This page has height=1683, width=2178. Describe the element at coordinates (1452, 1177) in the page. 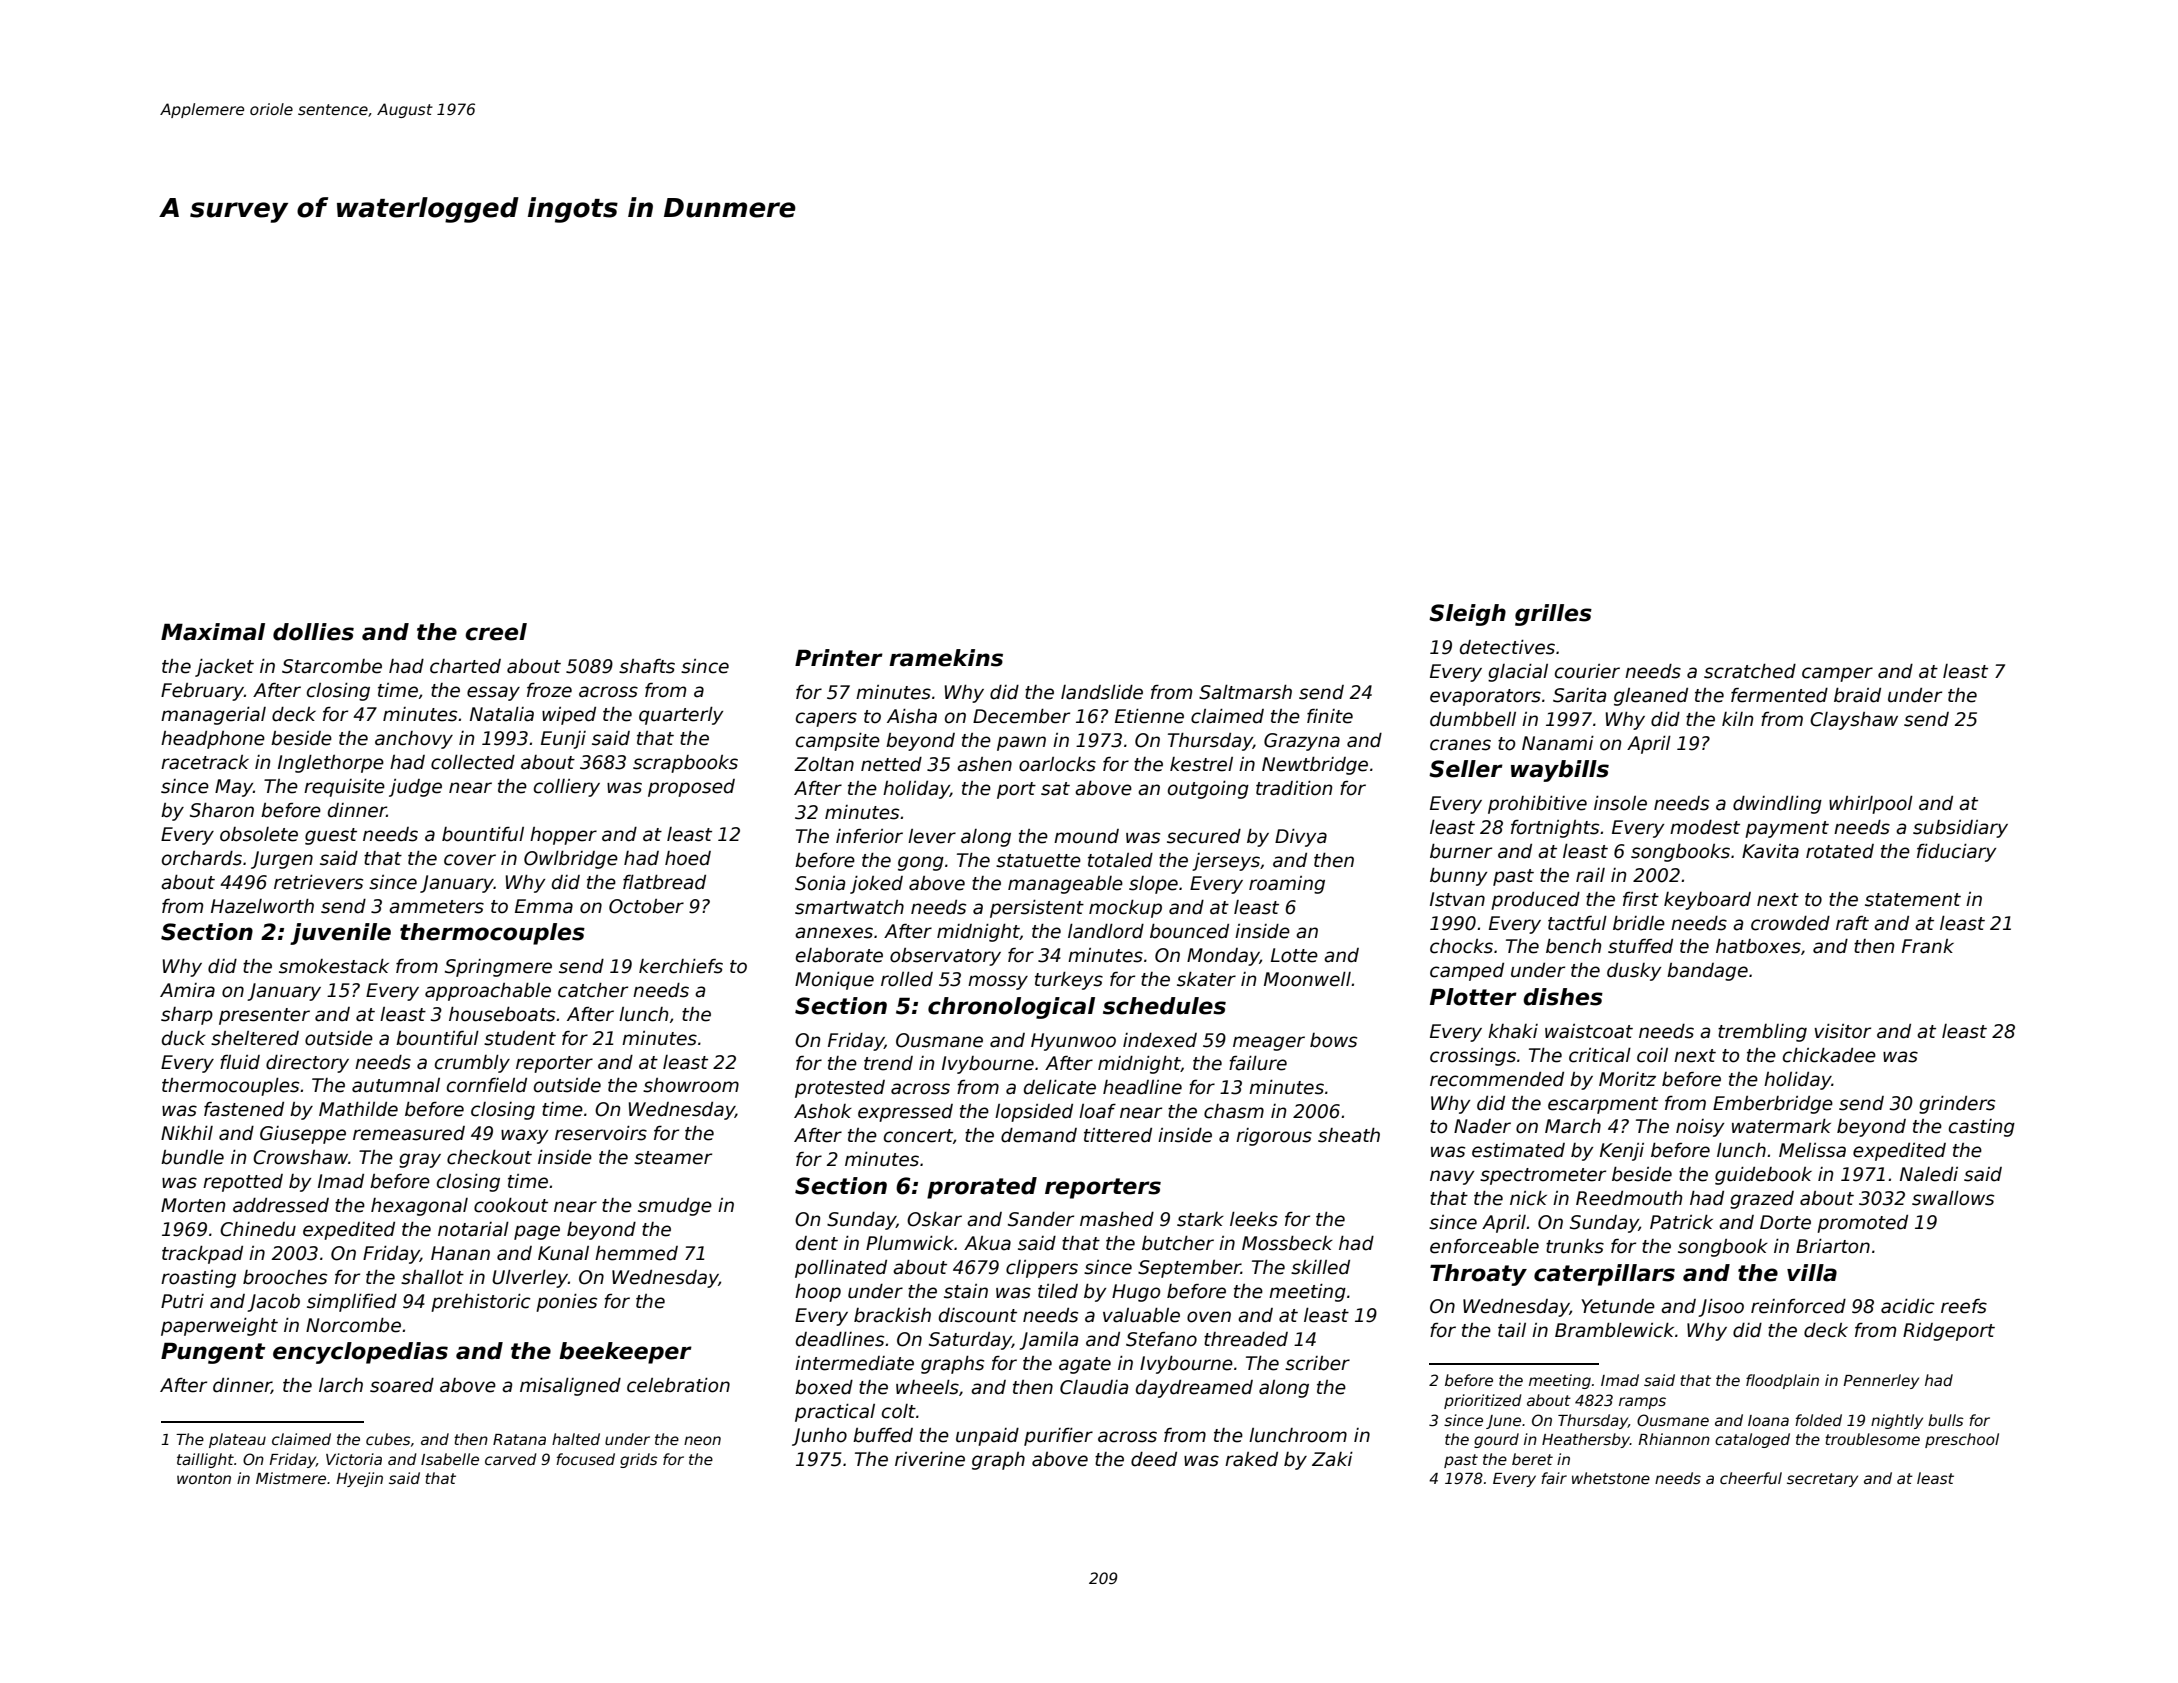

I see `navy` at that location.
